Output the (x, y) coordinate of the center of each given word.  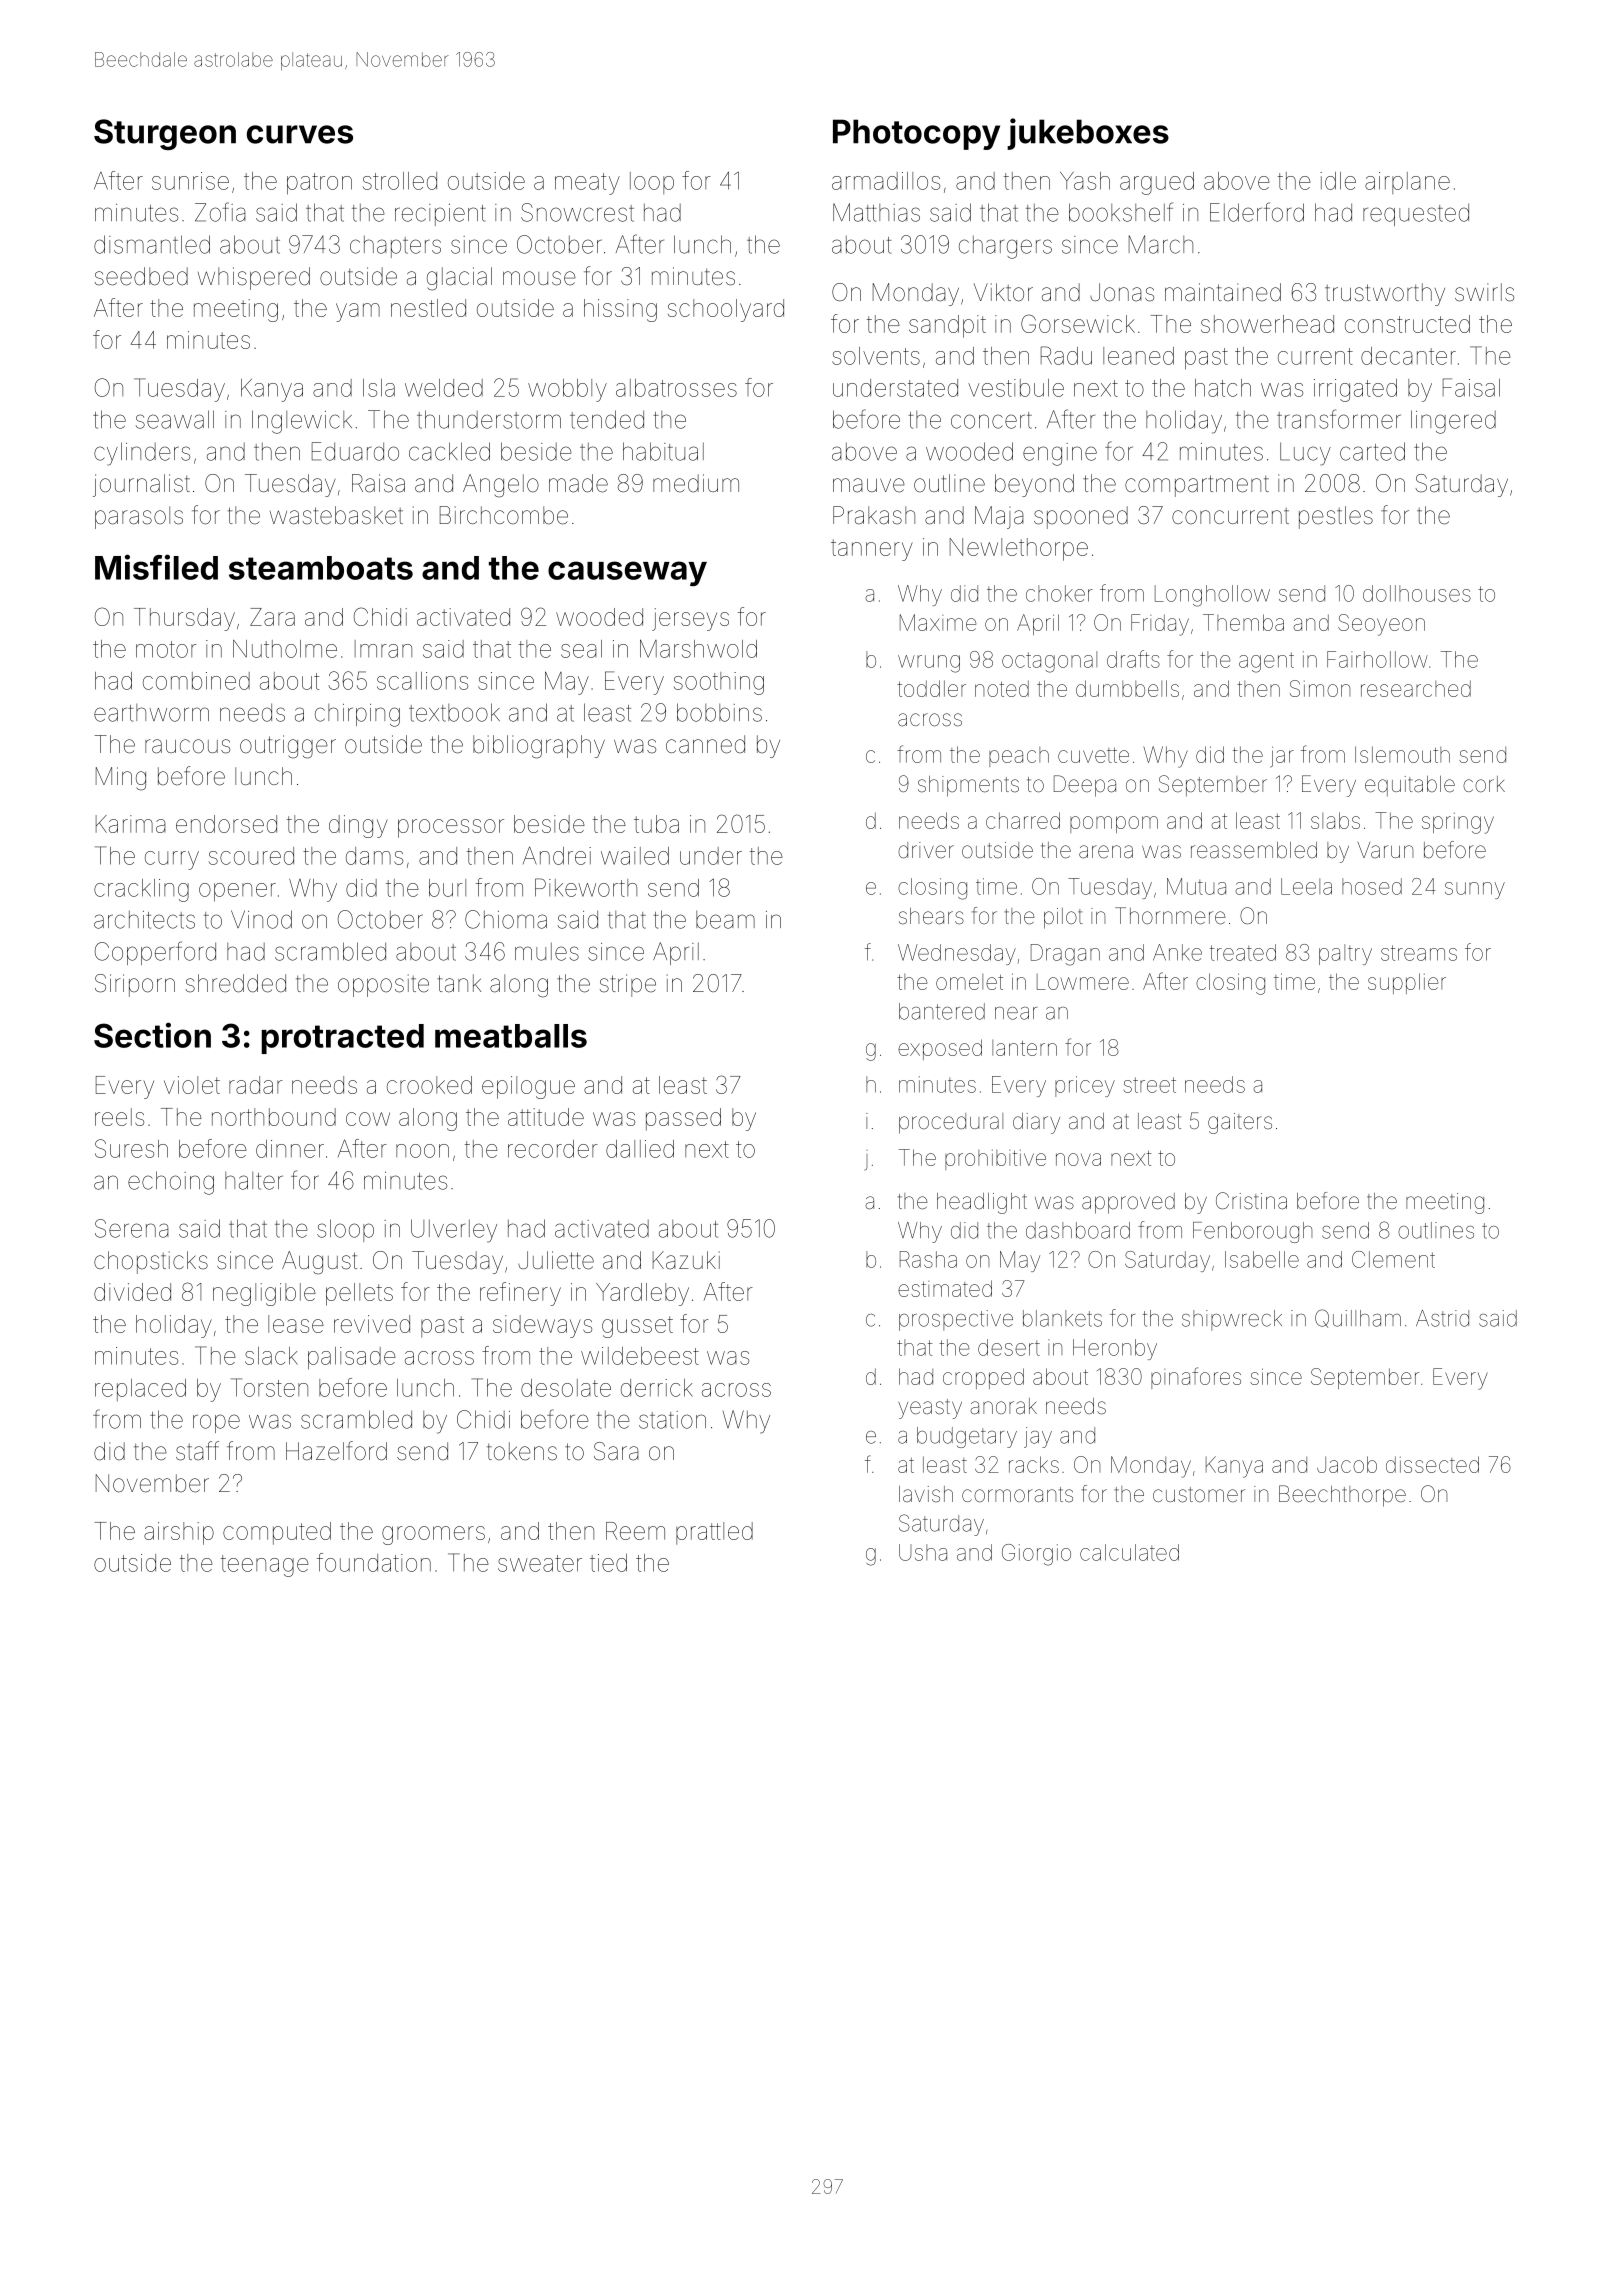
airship (179, 1533)
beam (725, 920)
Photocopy (916, 134)
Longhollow (1212, 596)
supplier (1407, 983)
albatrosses (676, 388)
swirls (1484, 292)
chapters (395, 247)
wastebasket (336, 515)
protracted (343, 1039)
